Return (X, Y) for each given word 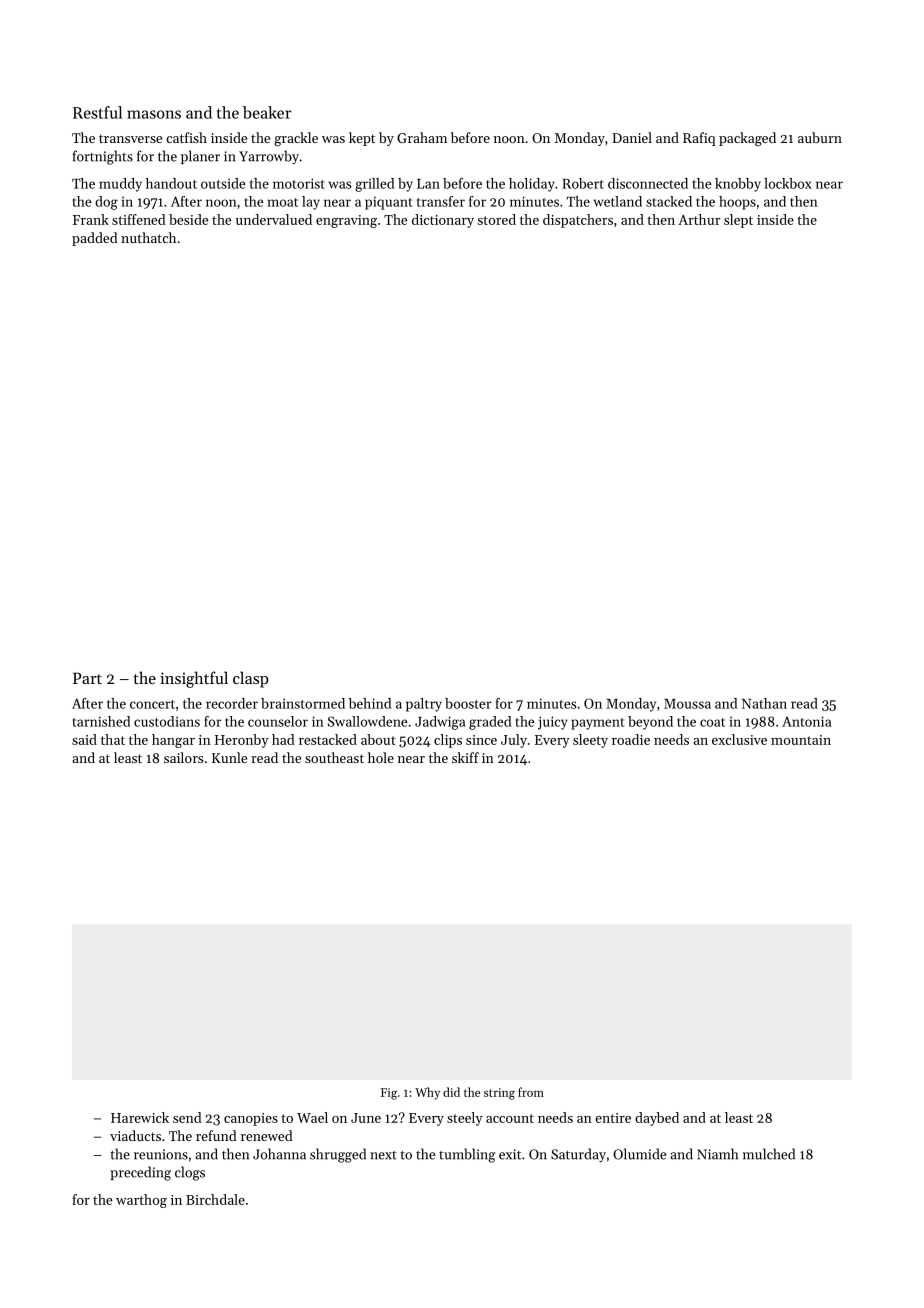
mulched (769, 1154)
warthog (141, 1201)
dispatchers (578, 221)
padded (95, 239)
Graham (422, 137)
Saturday (578, 1155)
